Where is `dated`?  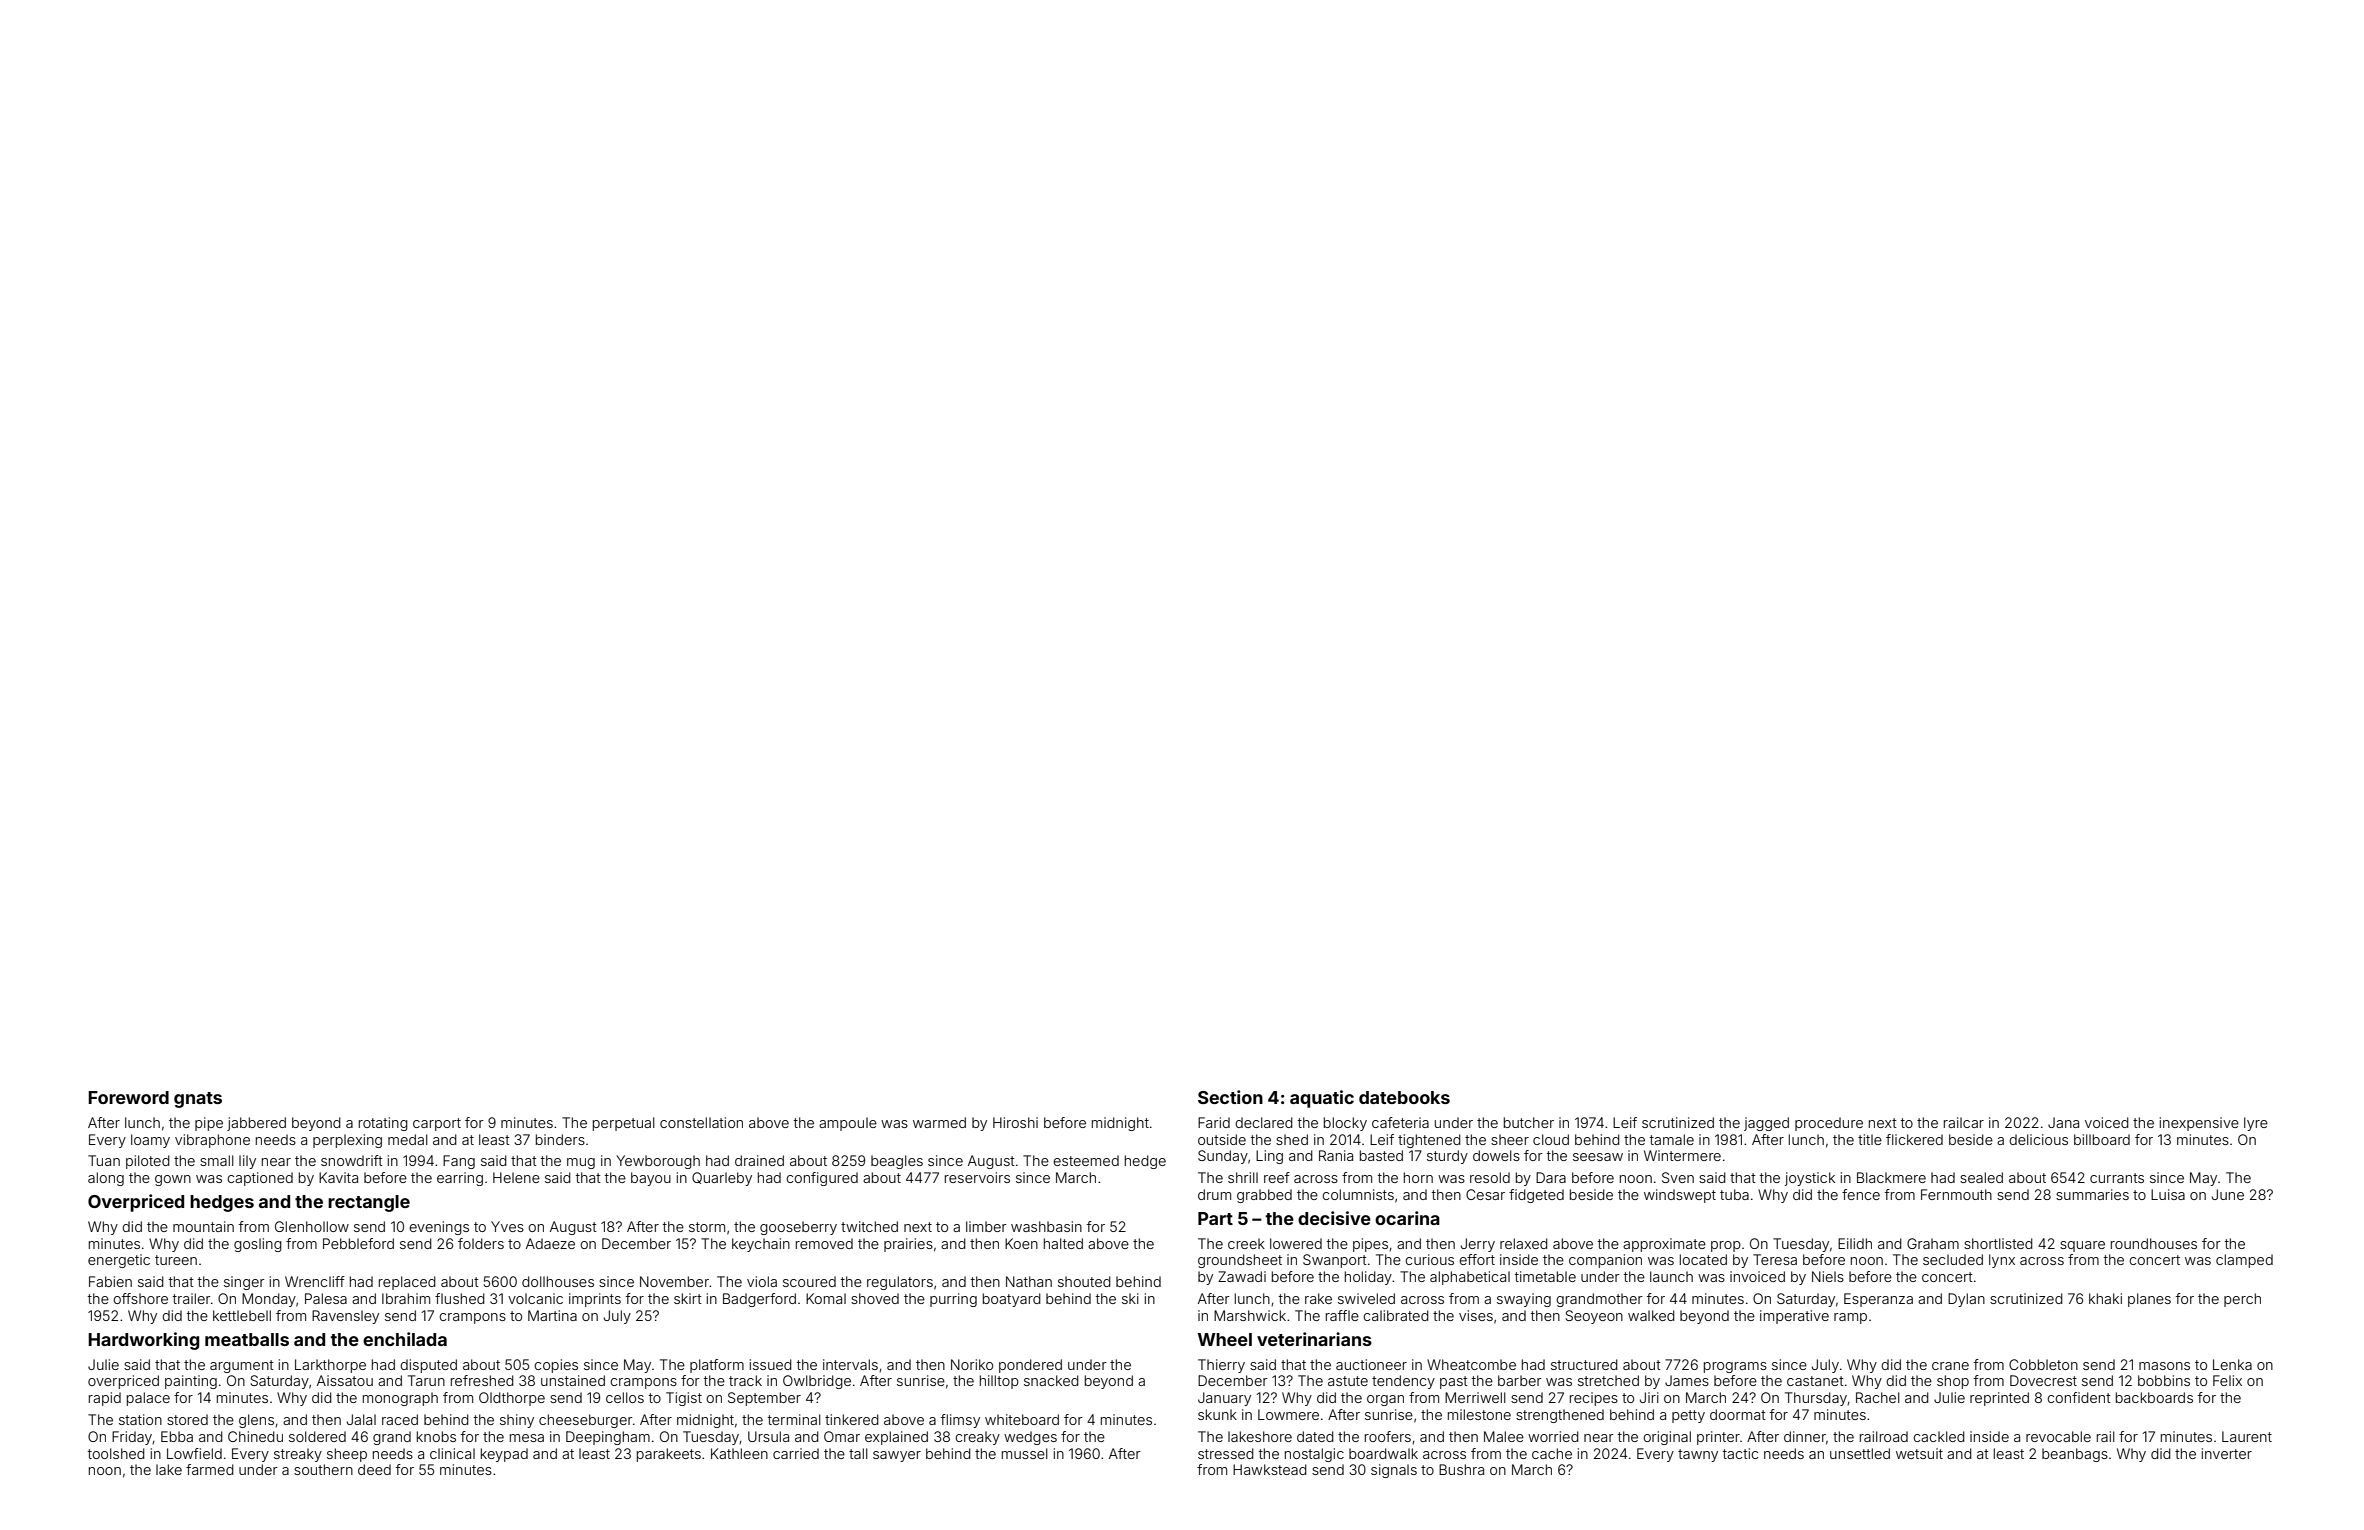 dated is located at coordinates (1315, 1436).
